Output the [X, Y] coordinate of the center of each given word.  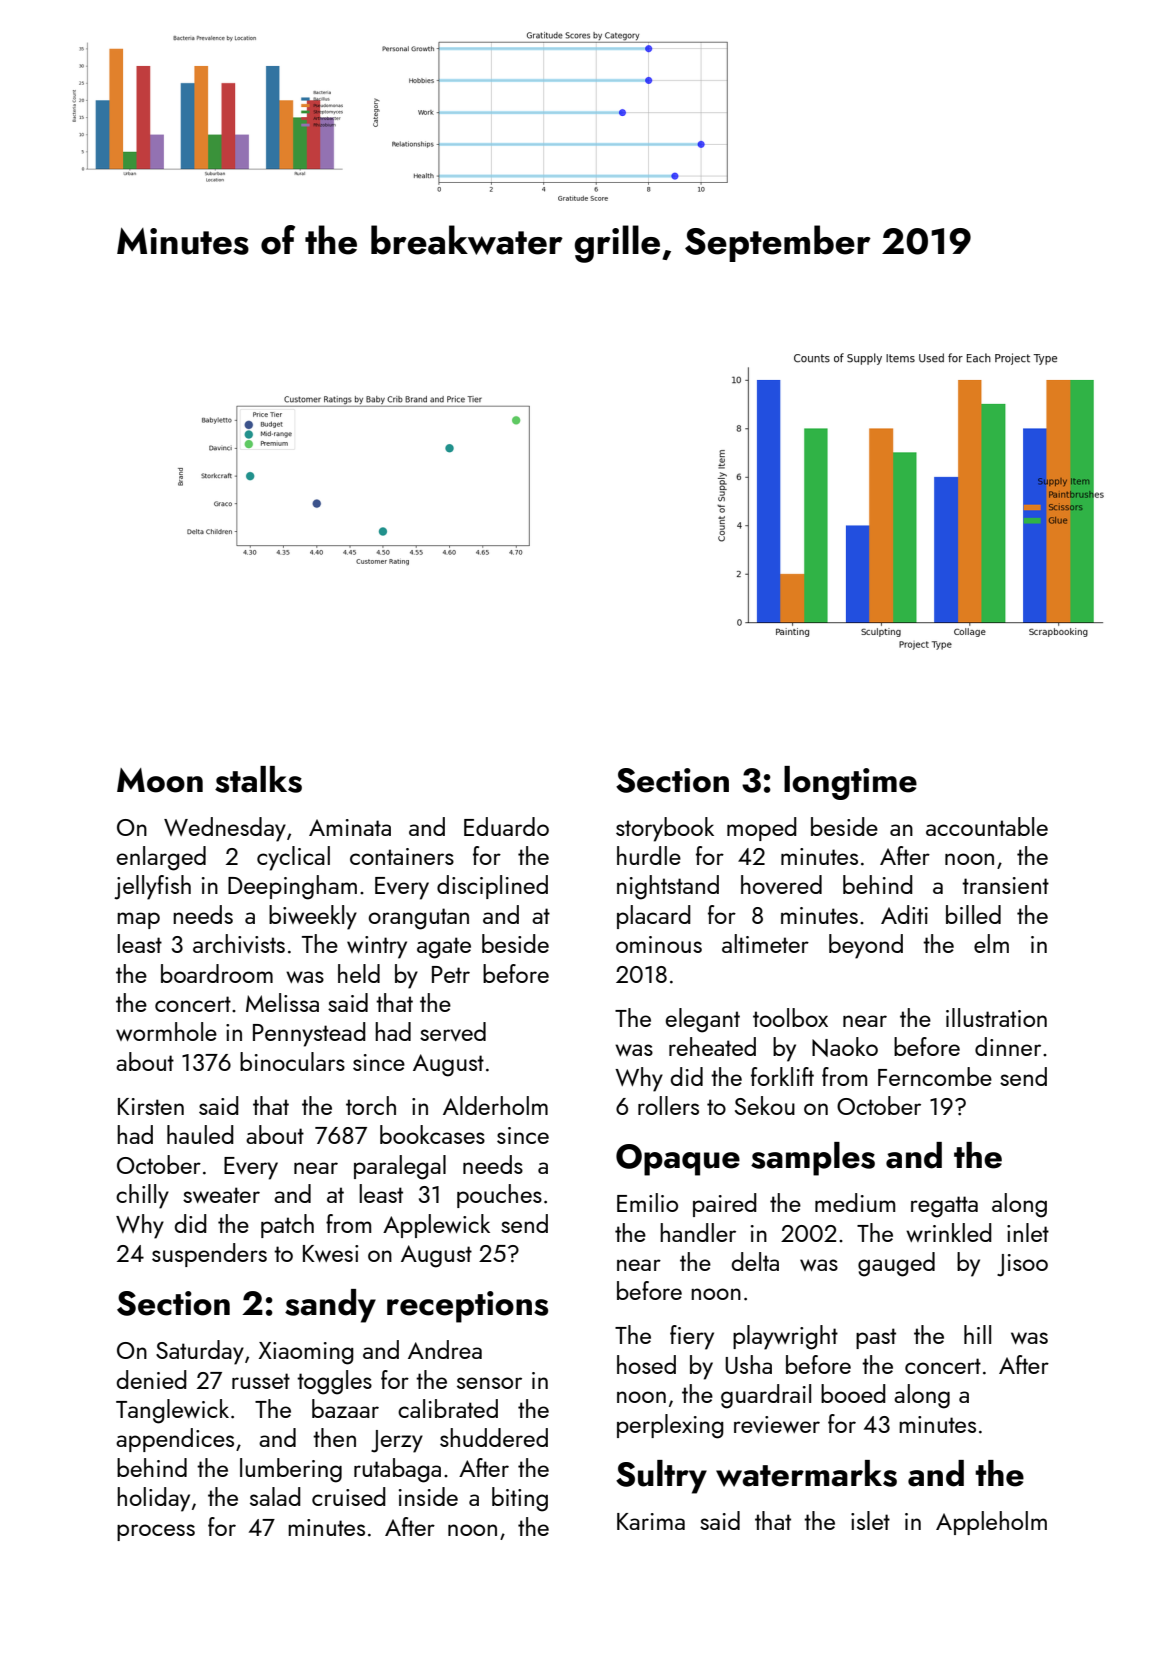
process [156, 1532]
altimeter [765, 943]
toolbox [790, 1017]
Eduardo [506, 826]
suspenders [209, 1255]
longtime [850, 783]
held [359, 973]
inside [428, 1496]
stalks [258, 779]
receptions [467, 1307]
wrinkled [949, 1232]
